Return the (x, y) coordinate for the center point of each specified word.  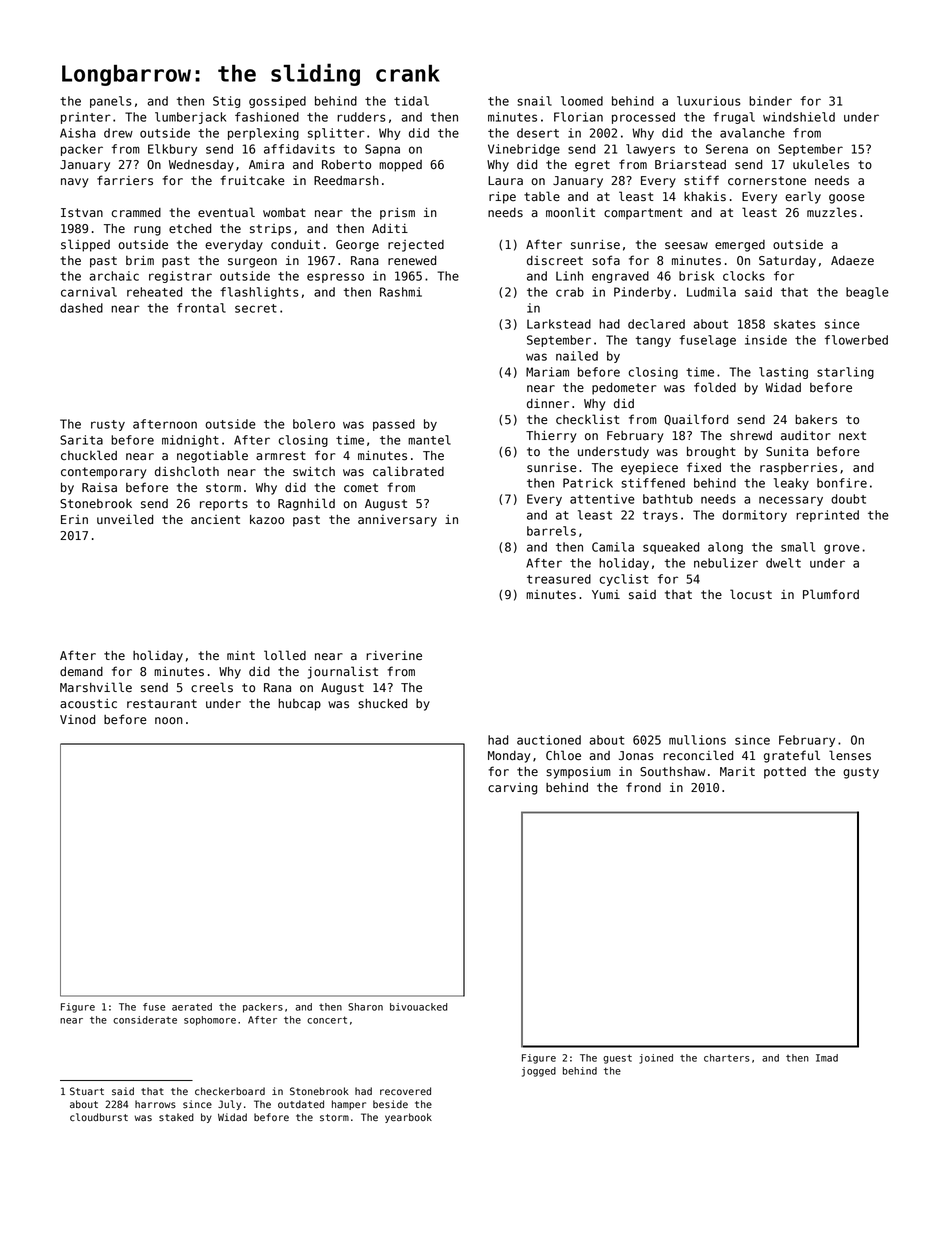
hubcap (299, 705)
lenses (850, 755)
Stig (226, 102)
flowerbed (856, 340)
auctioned (549, 740)
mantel (429, 440)
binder (770, 101)
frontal (201, 308)
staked (176, 1117)
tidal (411, 101)
